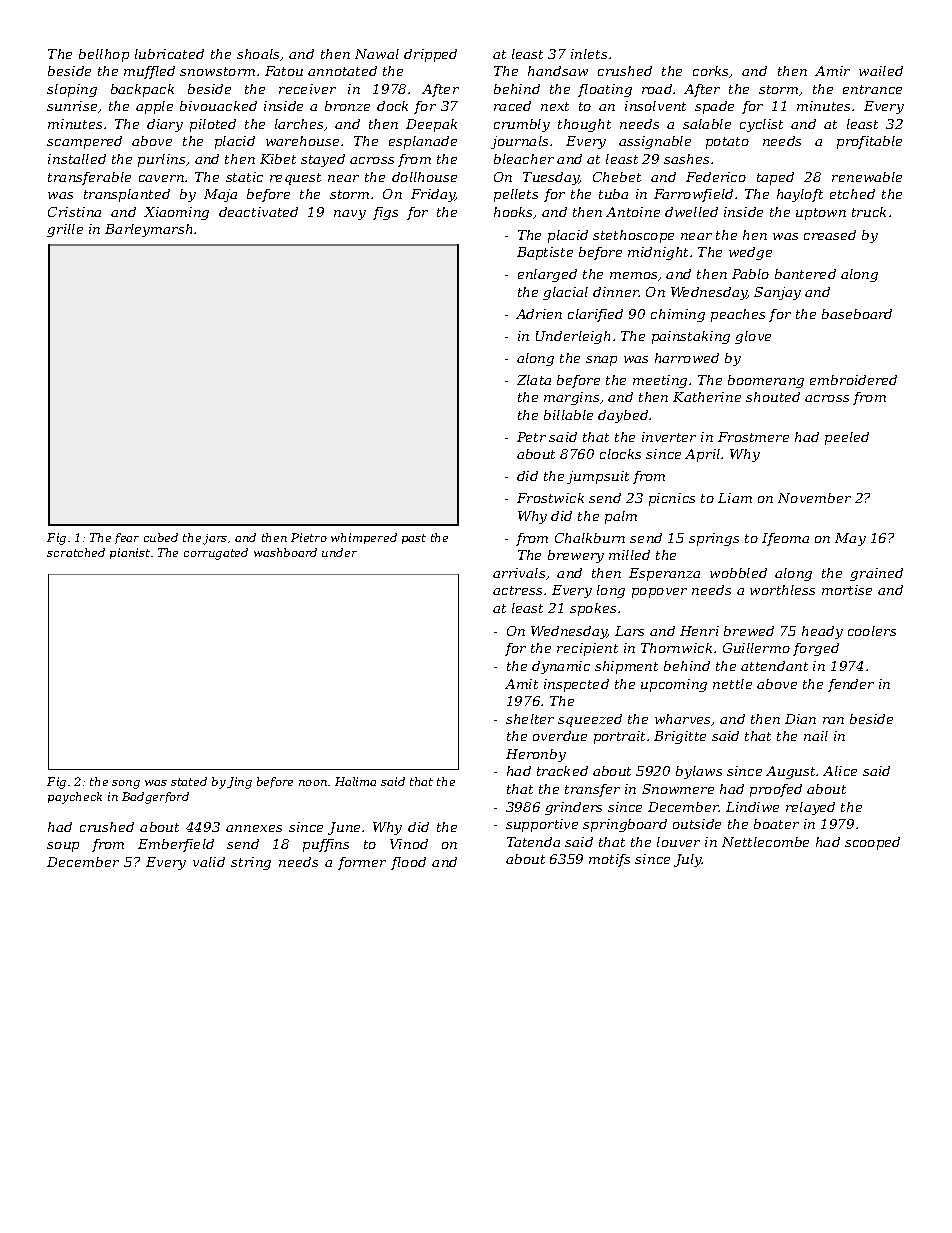 The height and width of the screenshot is (1233, 952). I want to click on jars, so click(215, 539).
